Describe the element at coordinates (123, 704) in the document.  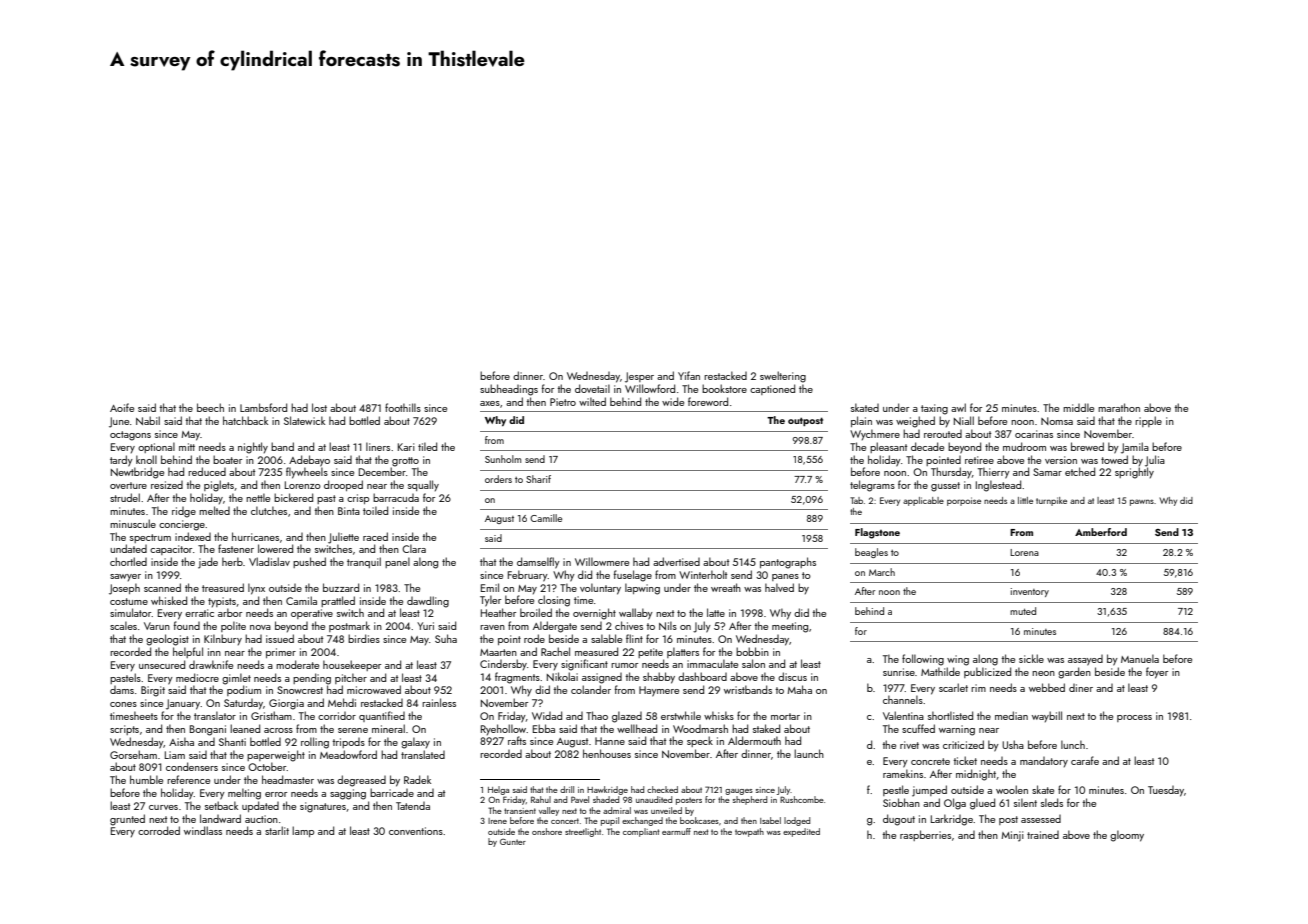
I see `cones` at that location.
